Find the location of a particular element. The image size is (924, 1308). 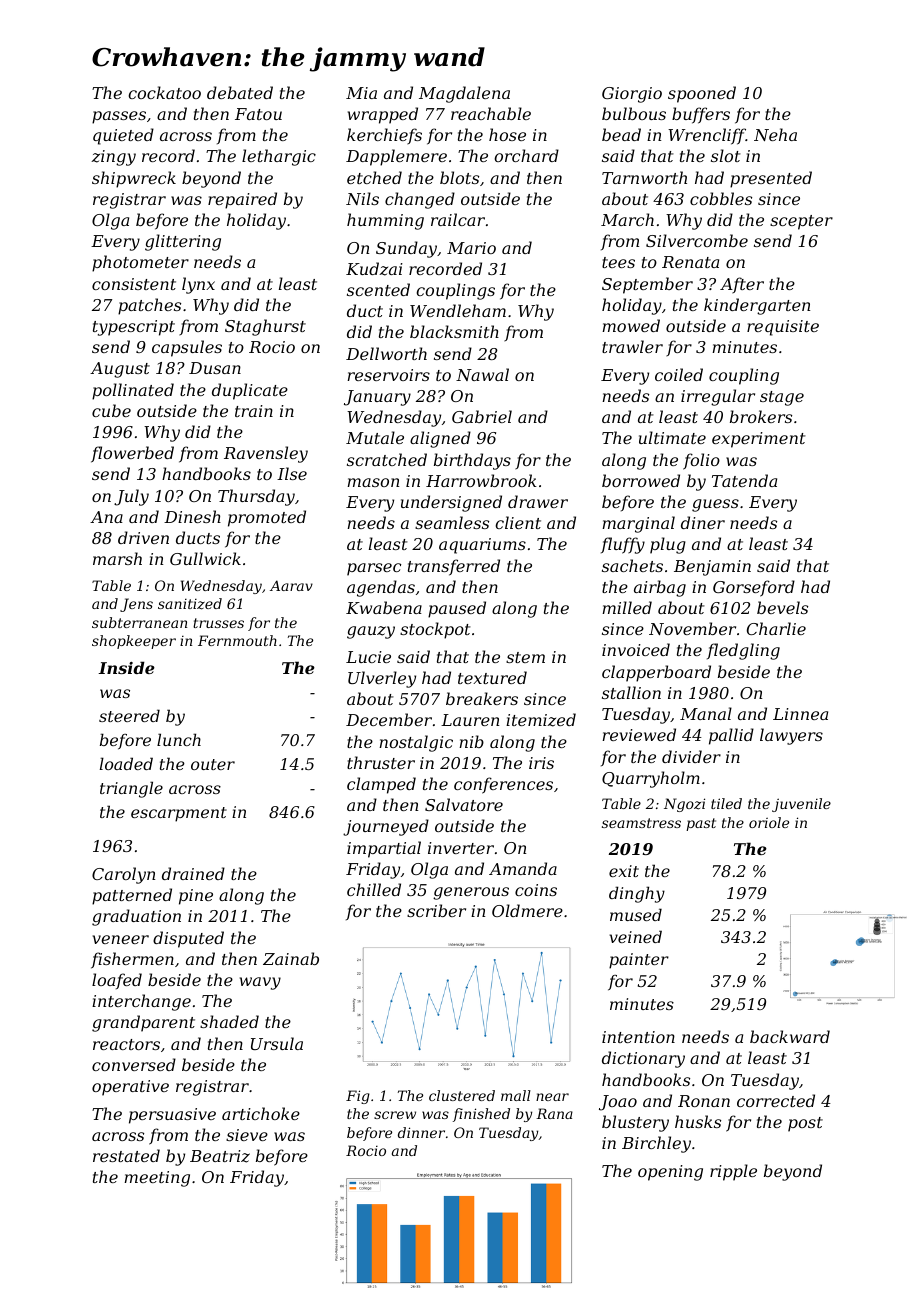

Linnea is located at coordinates (800, 714).
